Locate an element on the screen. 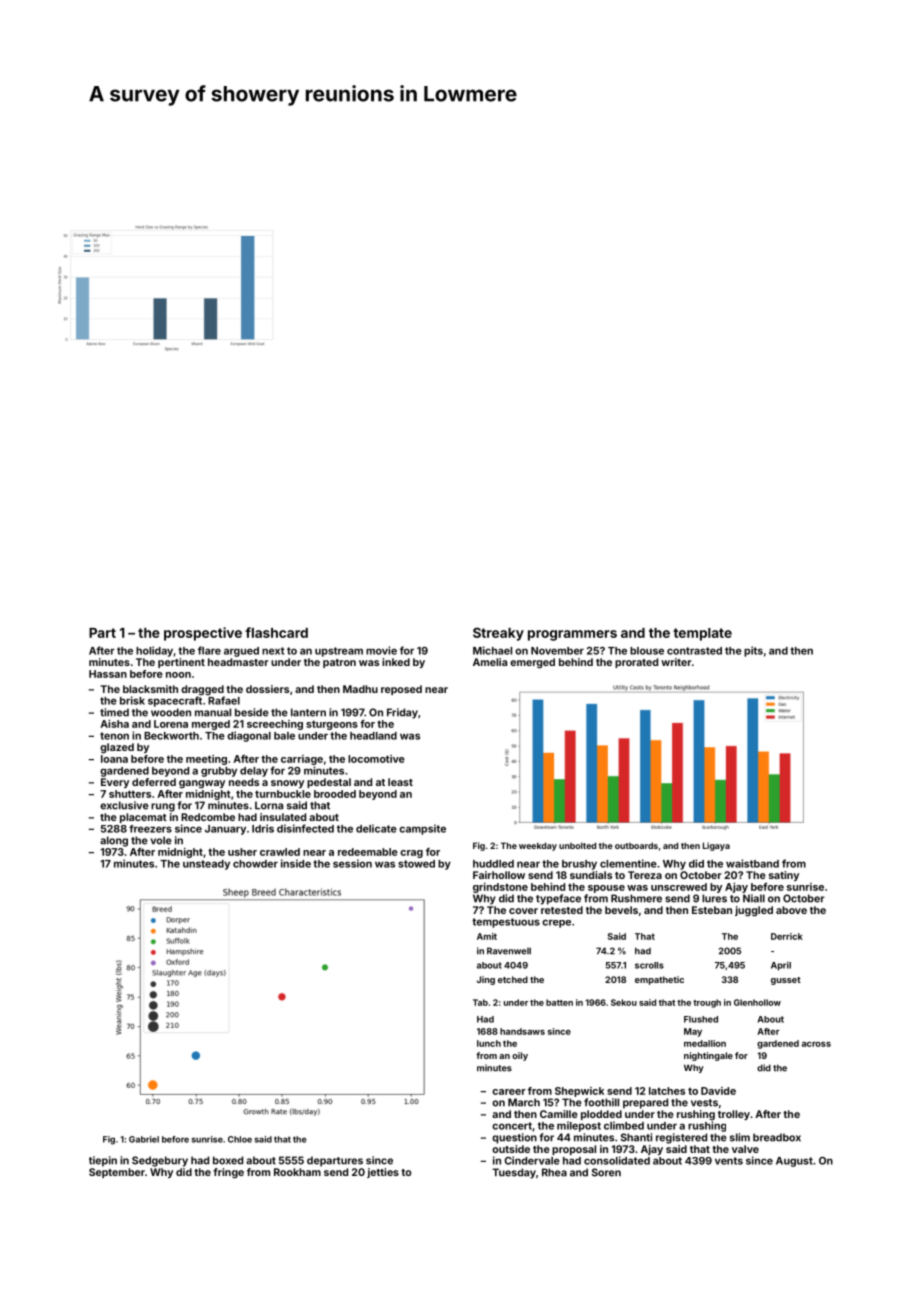 The image size is (924, 1308). exclusive is located at coordinates (124, 805).
